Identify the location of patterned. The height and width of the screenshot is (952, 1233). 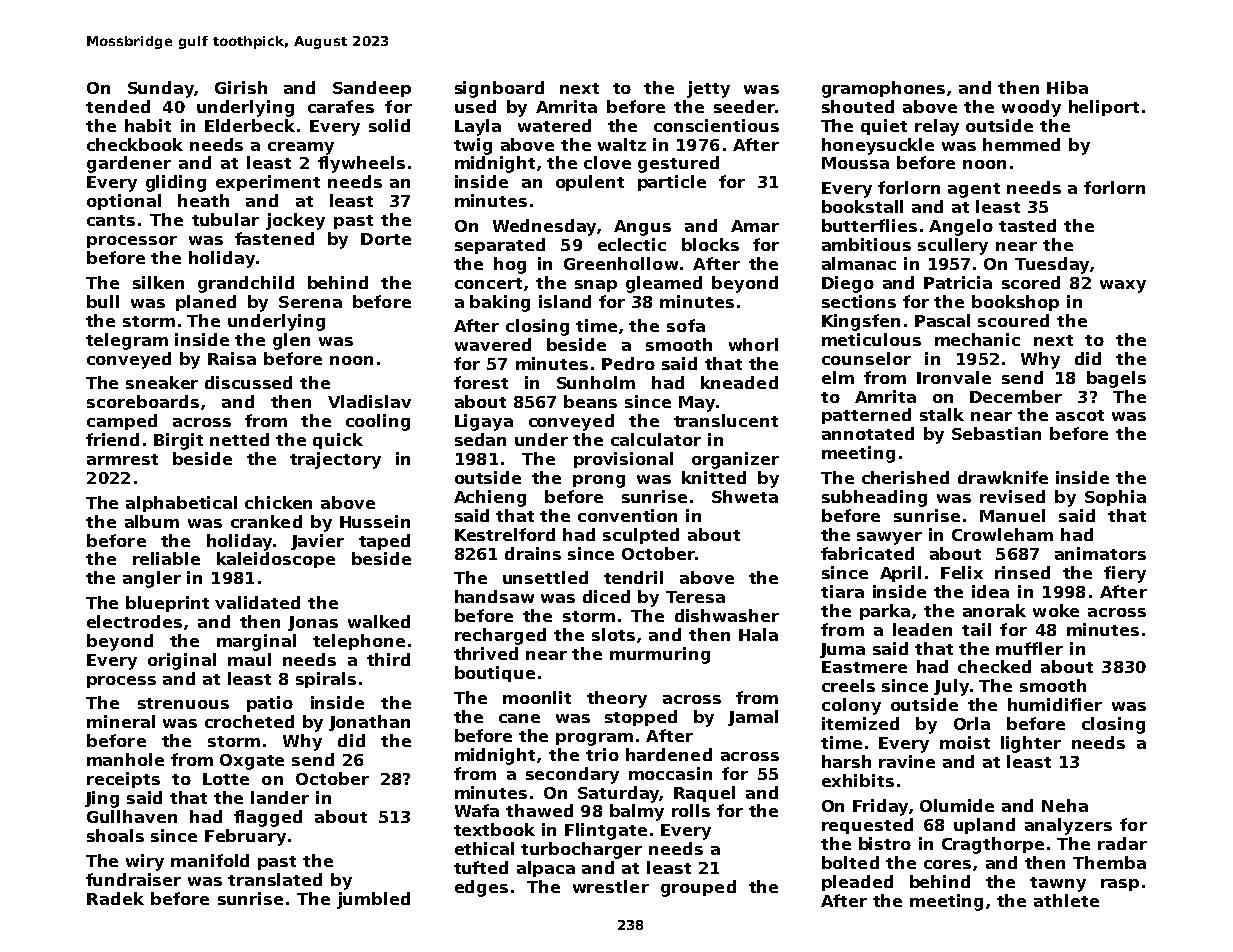
(866, 416).
